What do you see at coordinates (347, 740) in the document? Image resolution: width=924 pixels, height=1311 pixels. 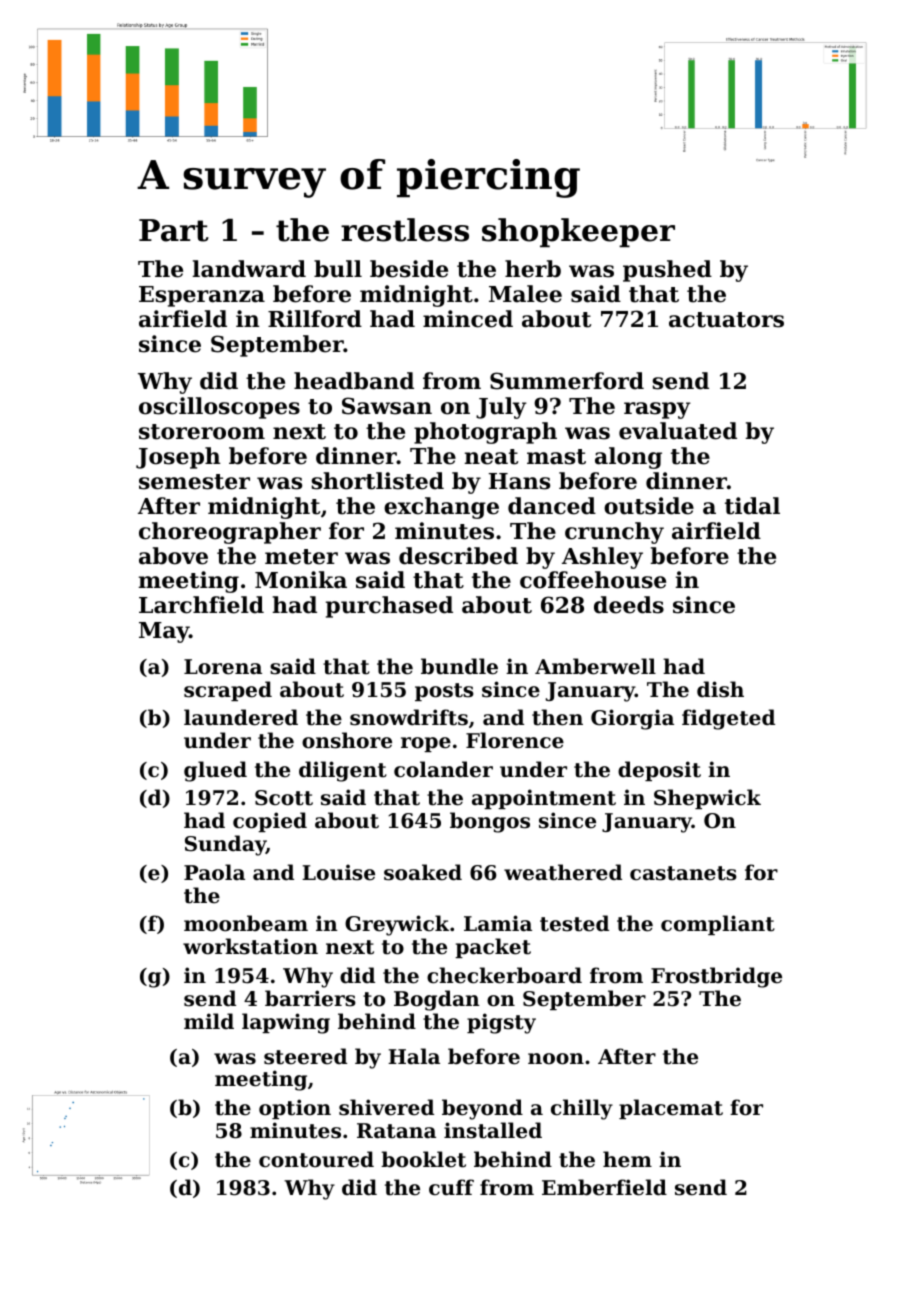 I see `onshore` at bounding box center [347, 740].
